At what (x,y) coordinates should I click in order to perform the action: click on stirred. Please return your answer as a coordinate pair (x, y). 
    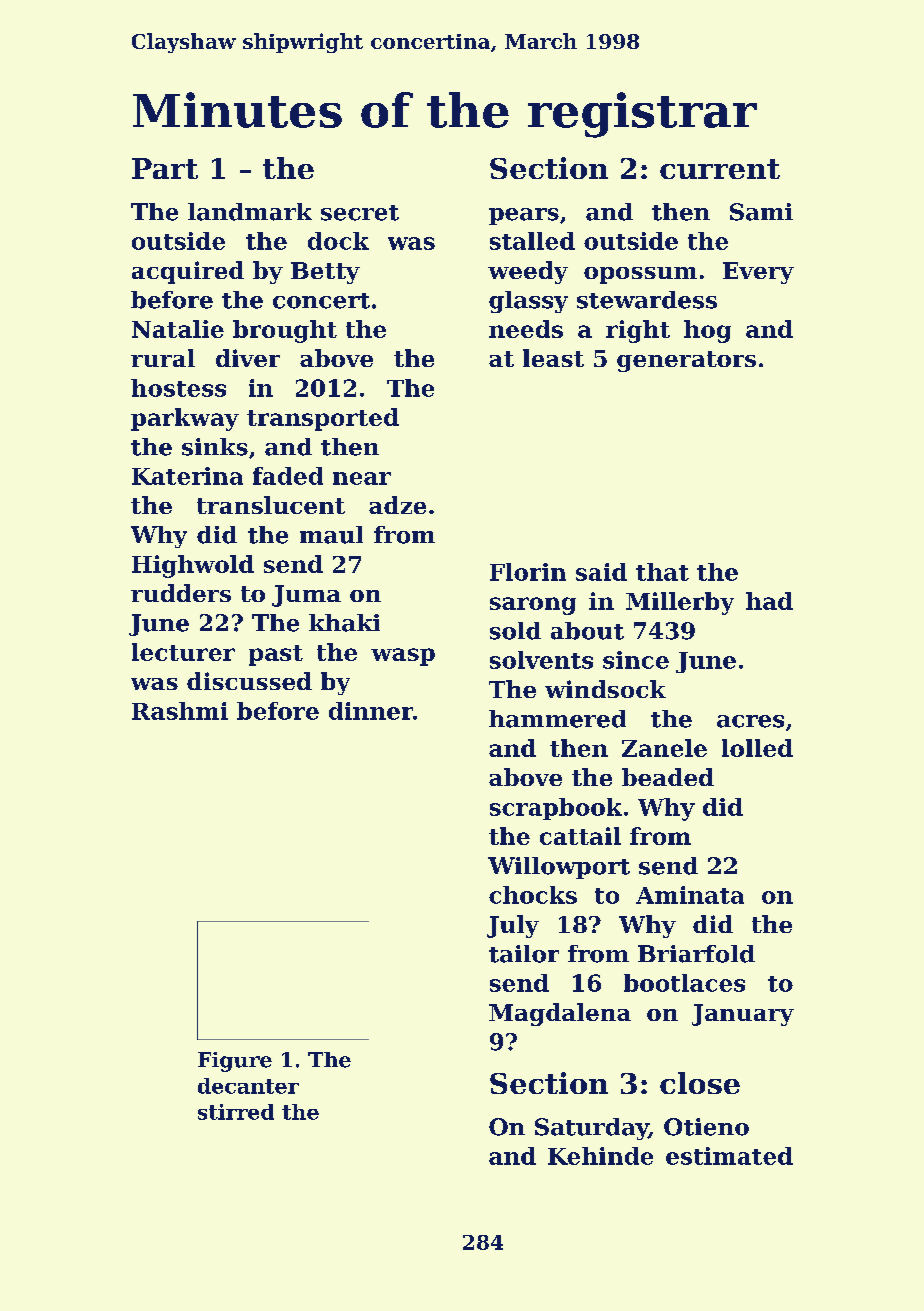
    Looking at the image, I should click on (236, 1112).
